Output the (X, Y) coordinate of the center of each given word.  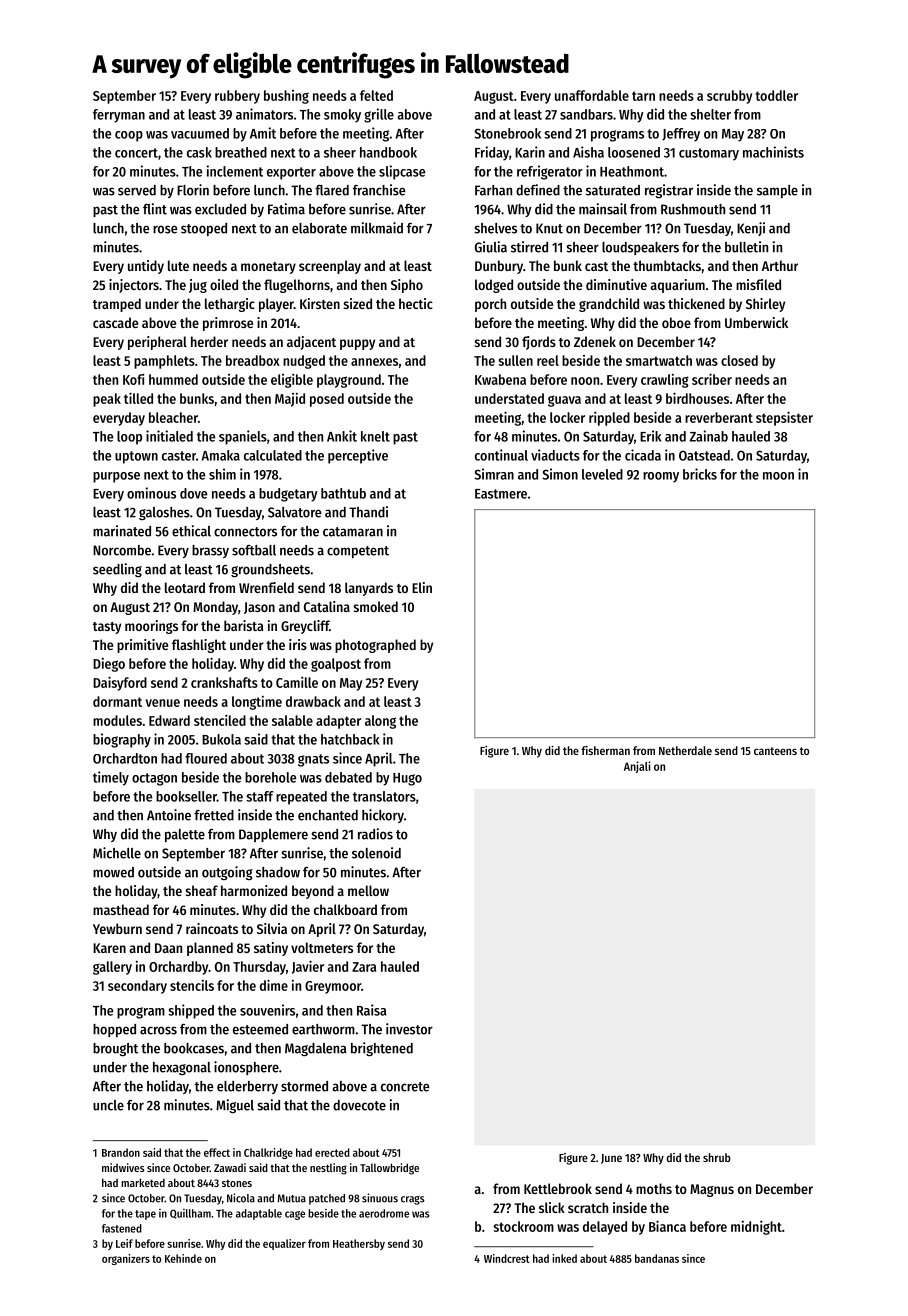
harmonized (254, 890)
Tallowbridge (389, 1169)
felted (376, 95)
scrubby (729, 97)
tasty (107, 628)
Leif (124, 1243)
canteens (775, 751)
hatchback (350, 739)
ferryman (119, 116)
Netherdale (685, 750)
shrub (717, 1157)
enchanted (328, 815)
